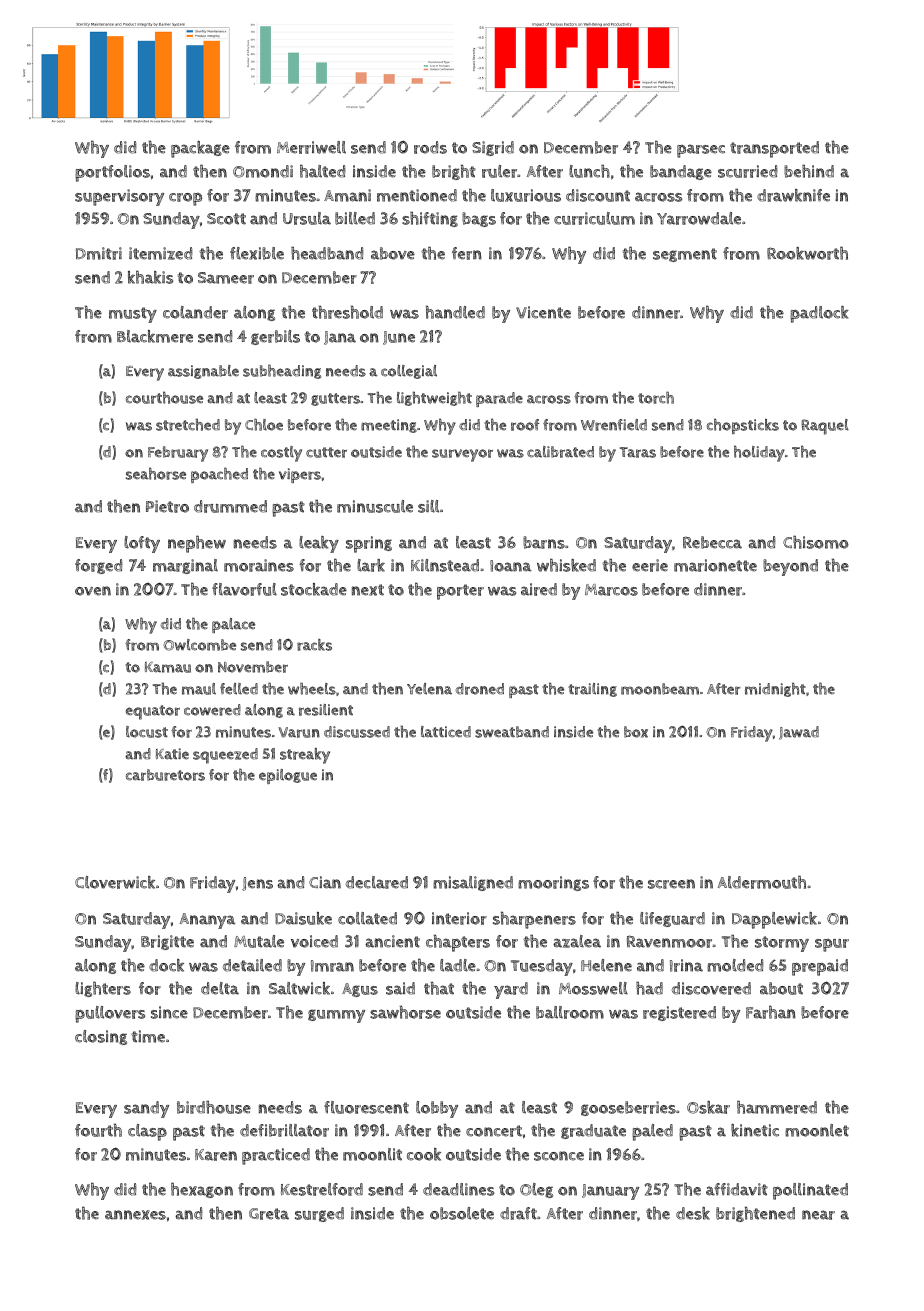  What do you see at coordinates (389, 426) in the screenshot?
I see `meeting` at bounding box center [389, 426].
